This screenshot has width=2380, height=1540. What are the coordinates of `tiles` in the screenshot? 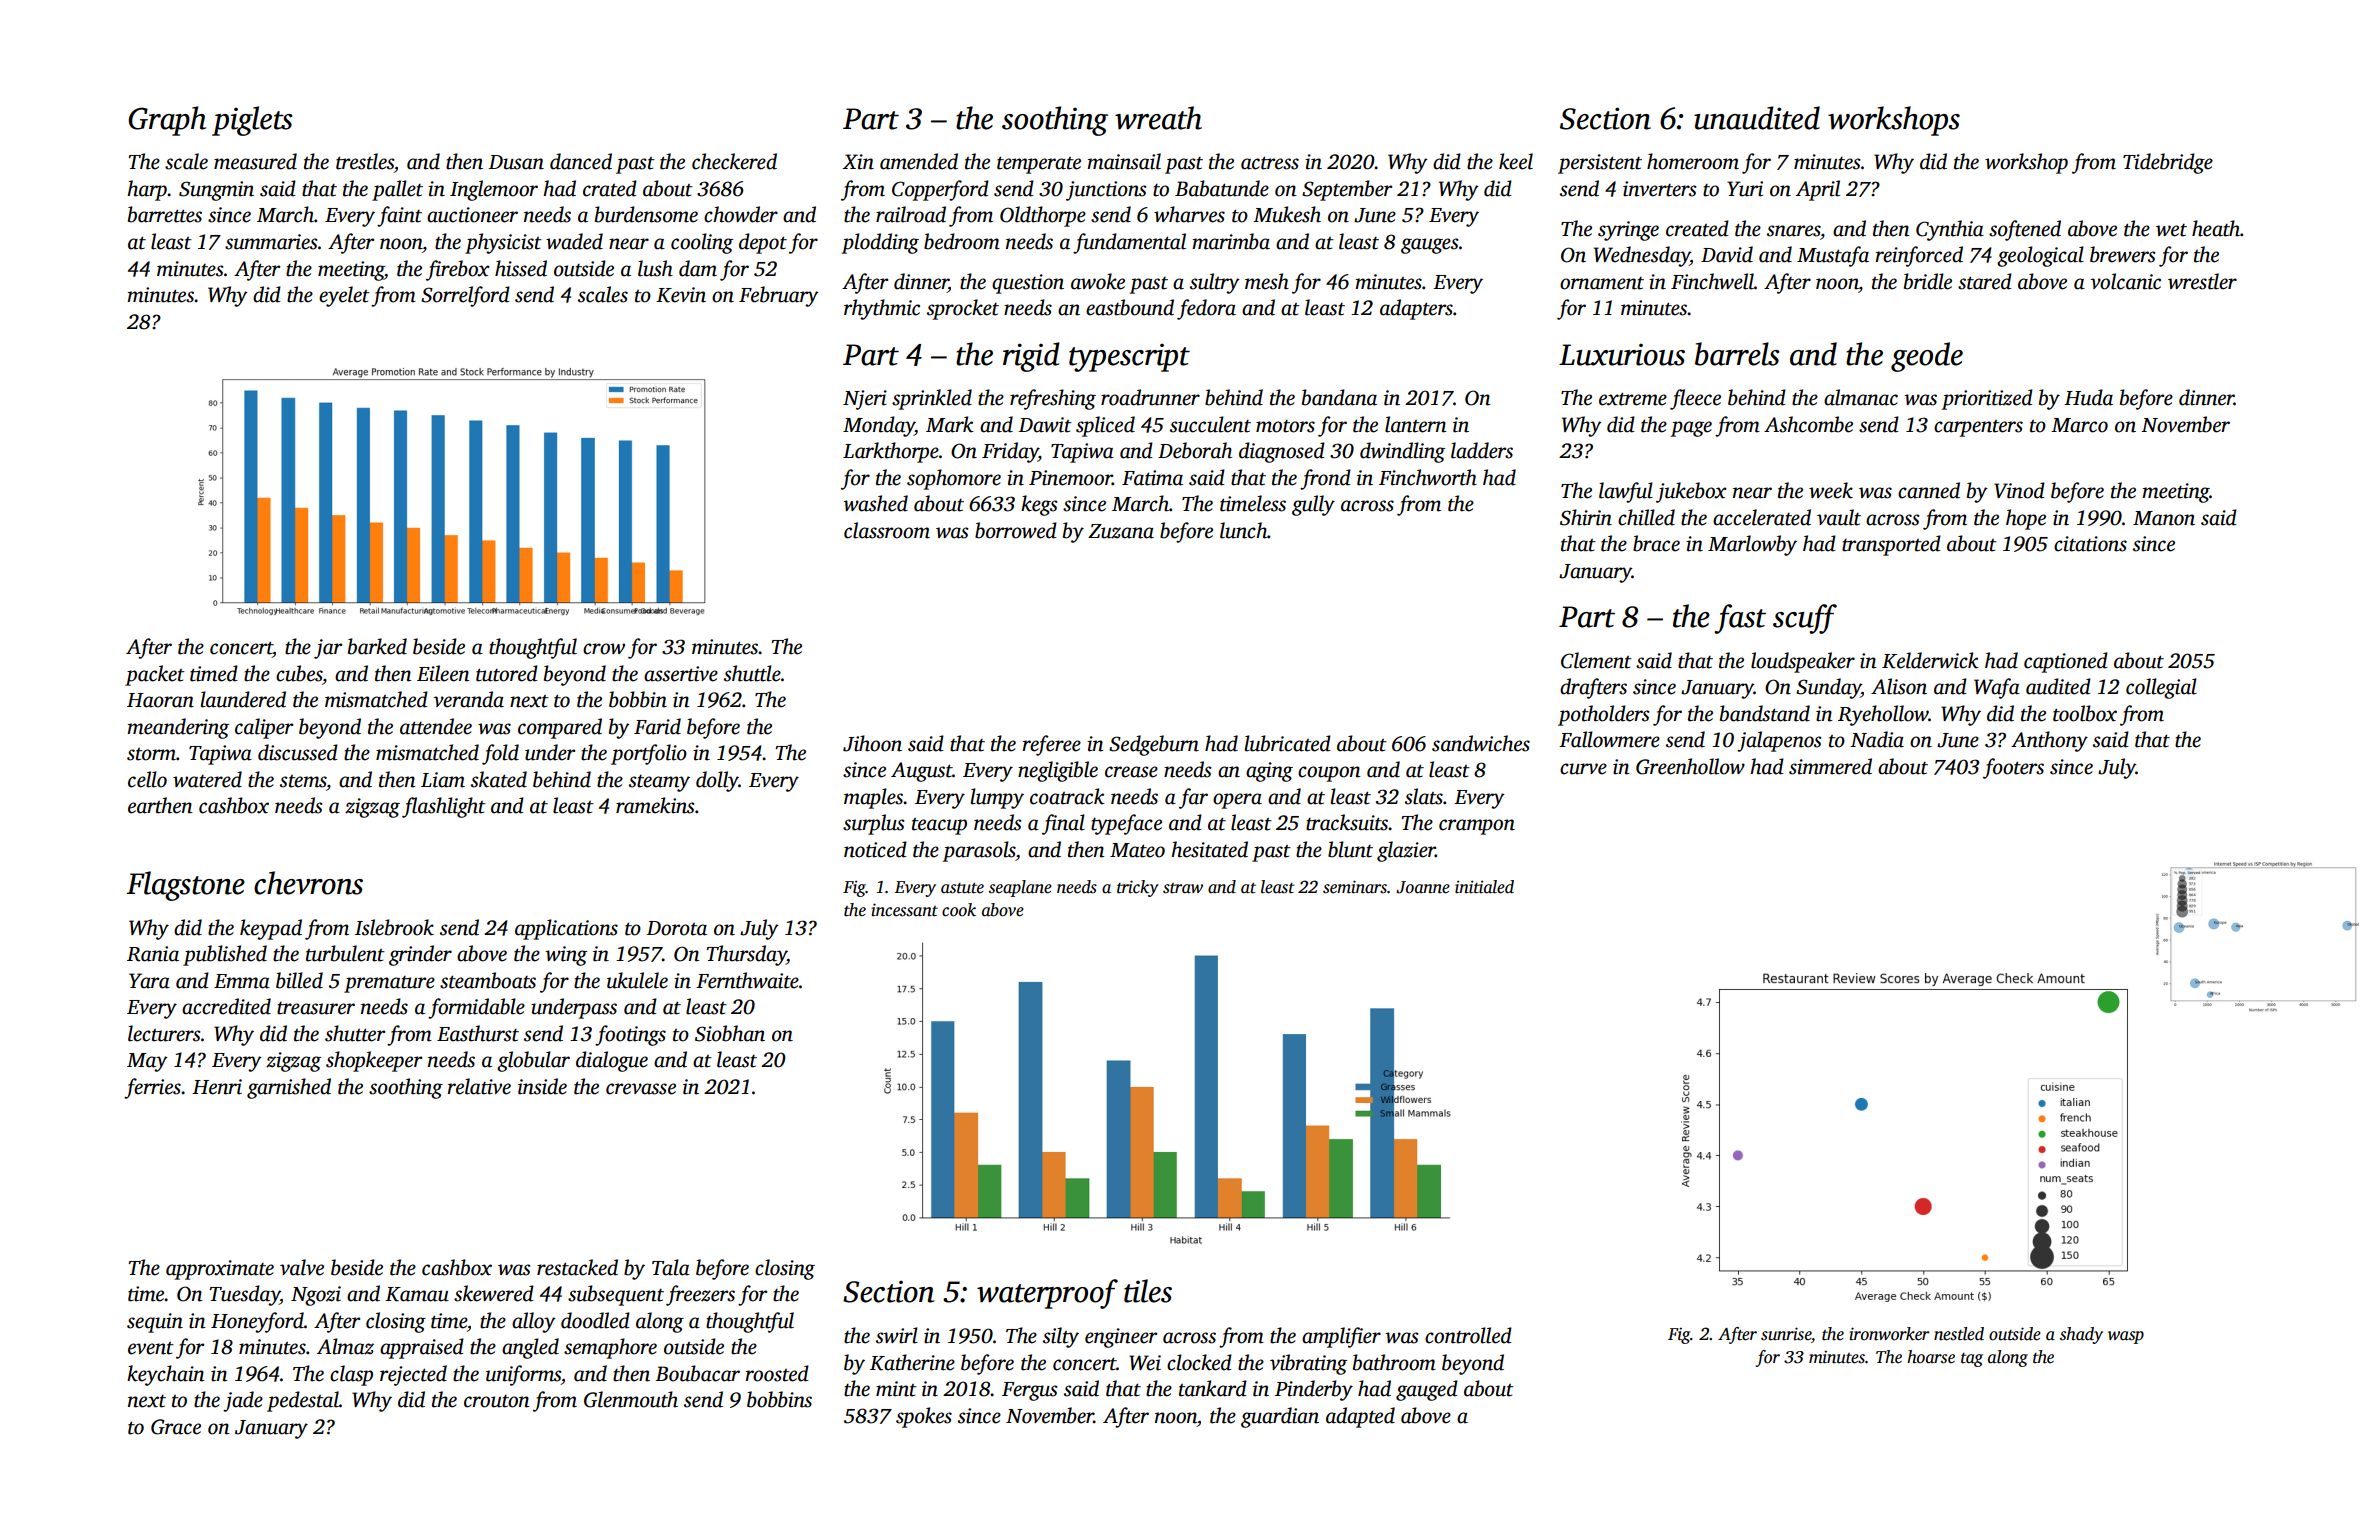 It's located at (1148, 1291).
